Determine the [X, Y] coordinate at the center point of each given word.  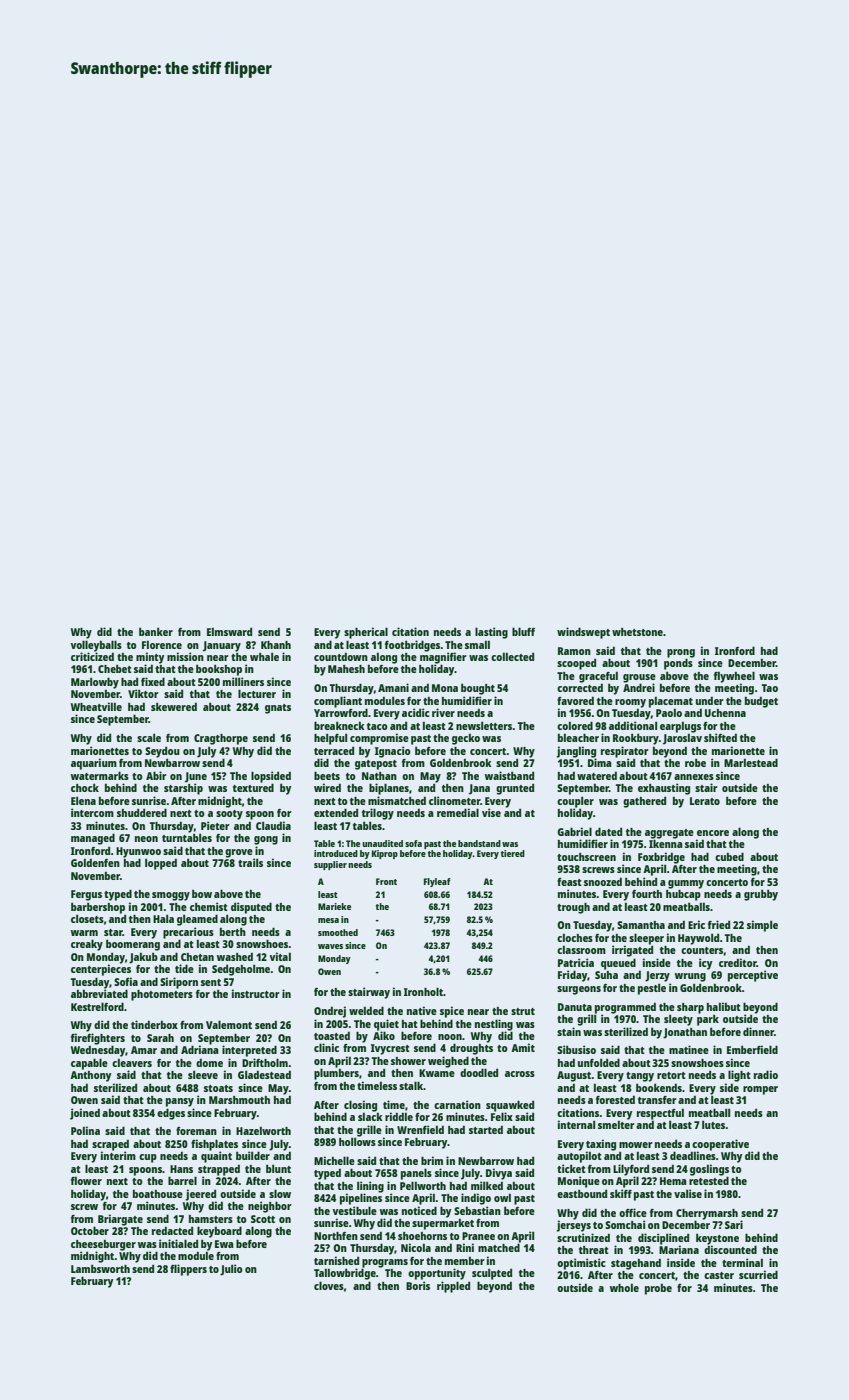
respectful [660, 1114]
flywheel [734, 677]
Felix [502, 1116]
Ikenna [666, 843]
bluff [523, 631]
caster [719, 1275]
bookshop [219, 670]
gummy [686, 884]
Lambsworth [100, 1269]
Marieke [334, 906]
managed [93, 839]
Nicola [416, 1247]
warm [84, 933]
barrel [182, 1180]
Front [386, 881]
